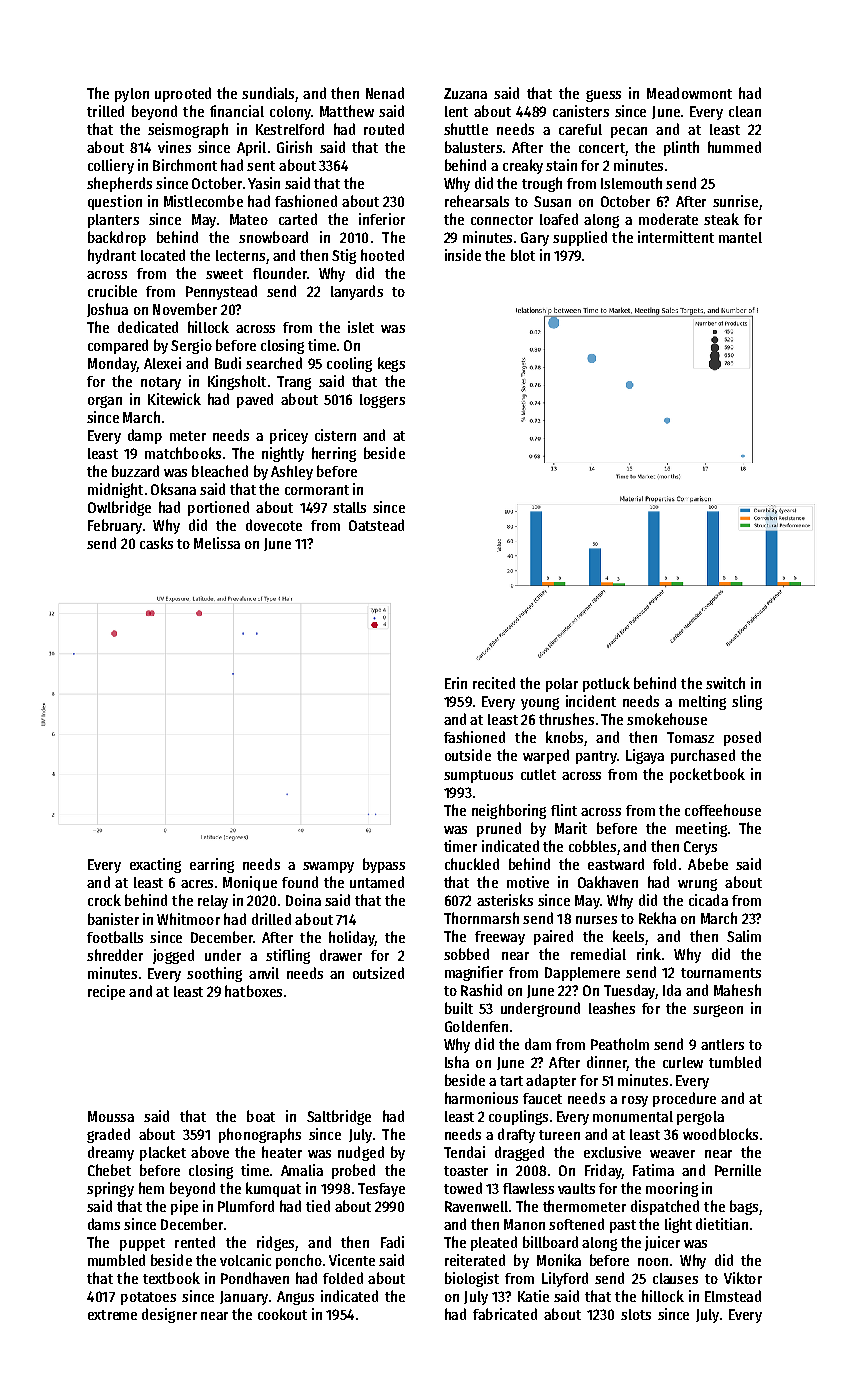  I want to click on bypass, so click(384, 865).
